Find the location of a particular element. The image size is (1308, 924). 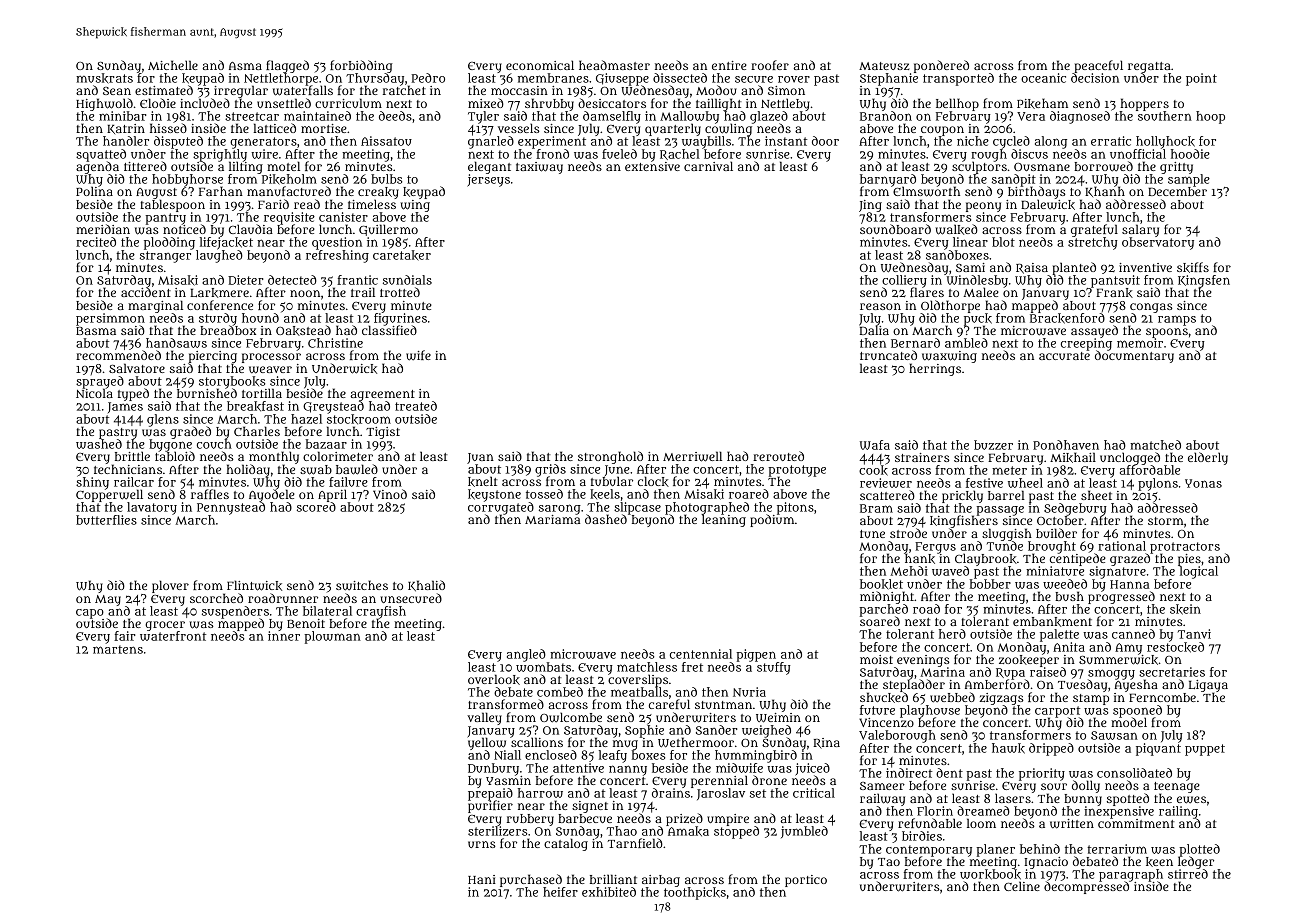

peaceful is located at coordinates (1099, 66).
